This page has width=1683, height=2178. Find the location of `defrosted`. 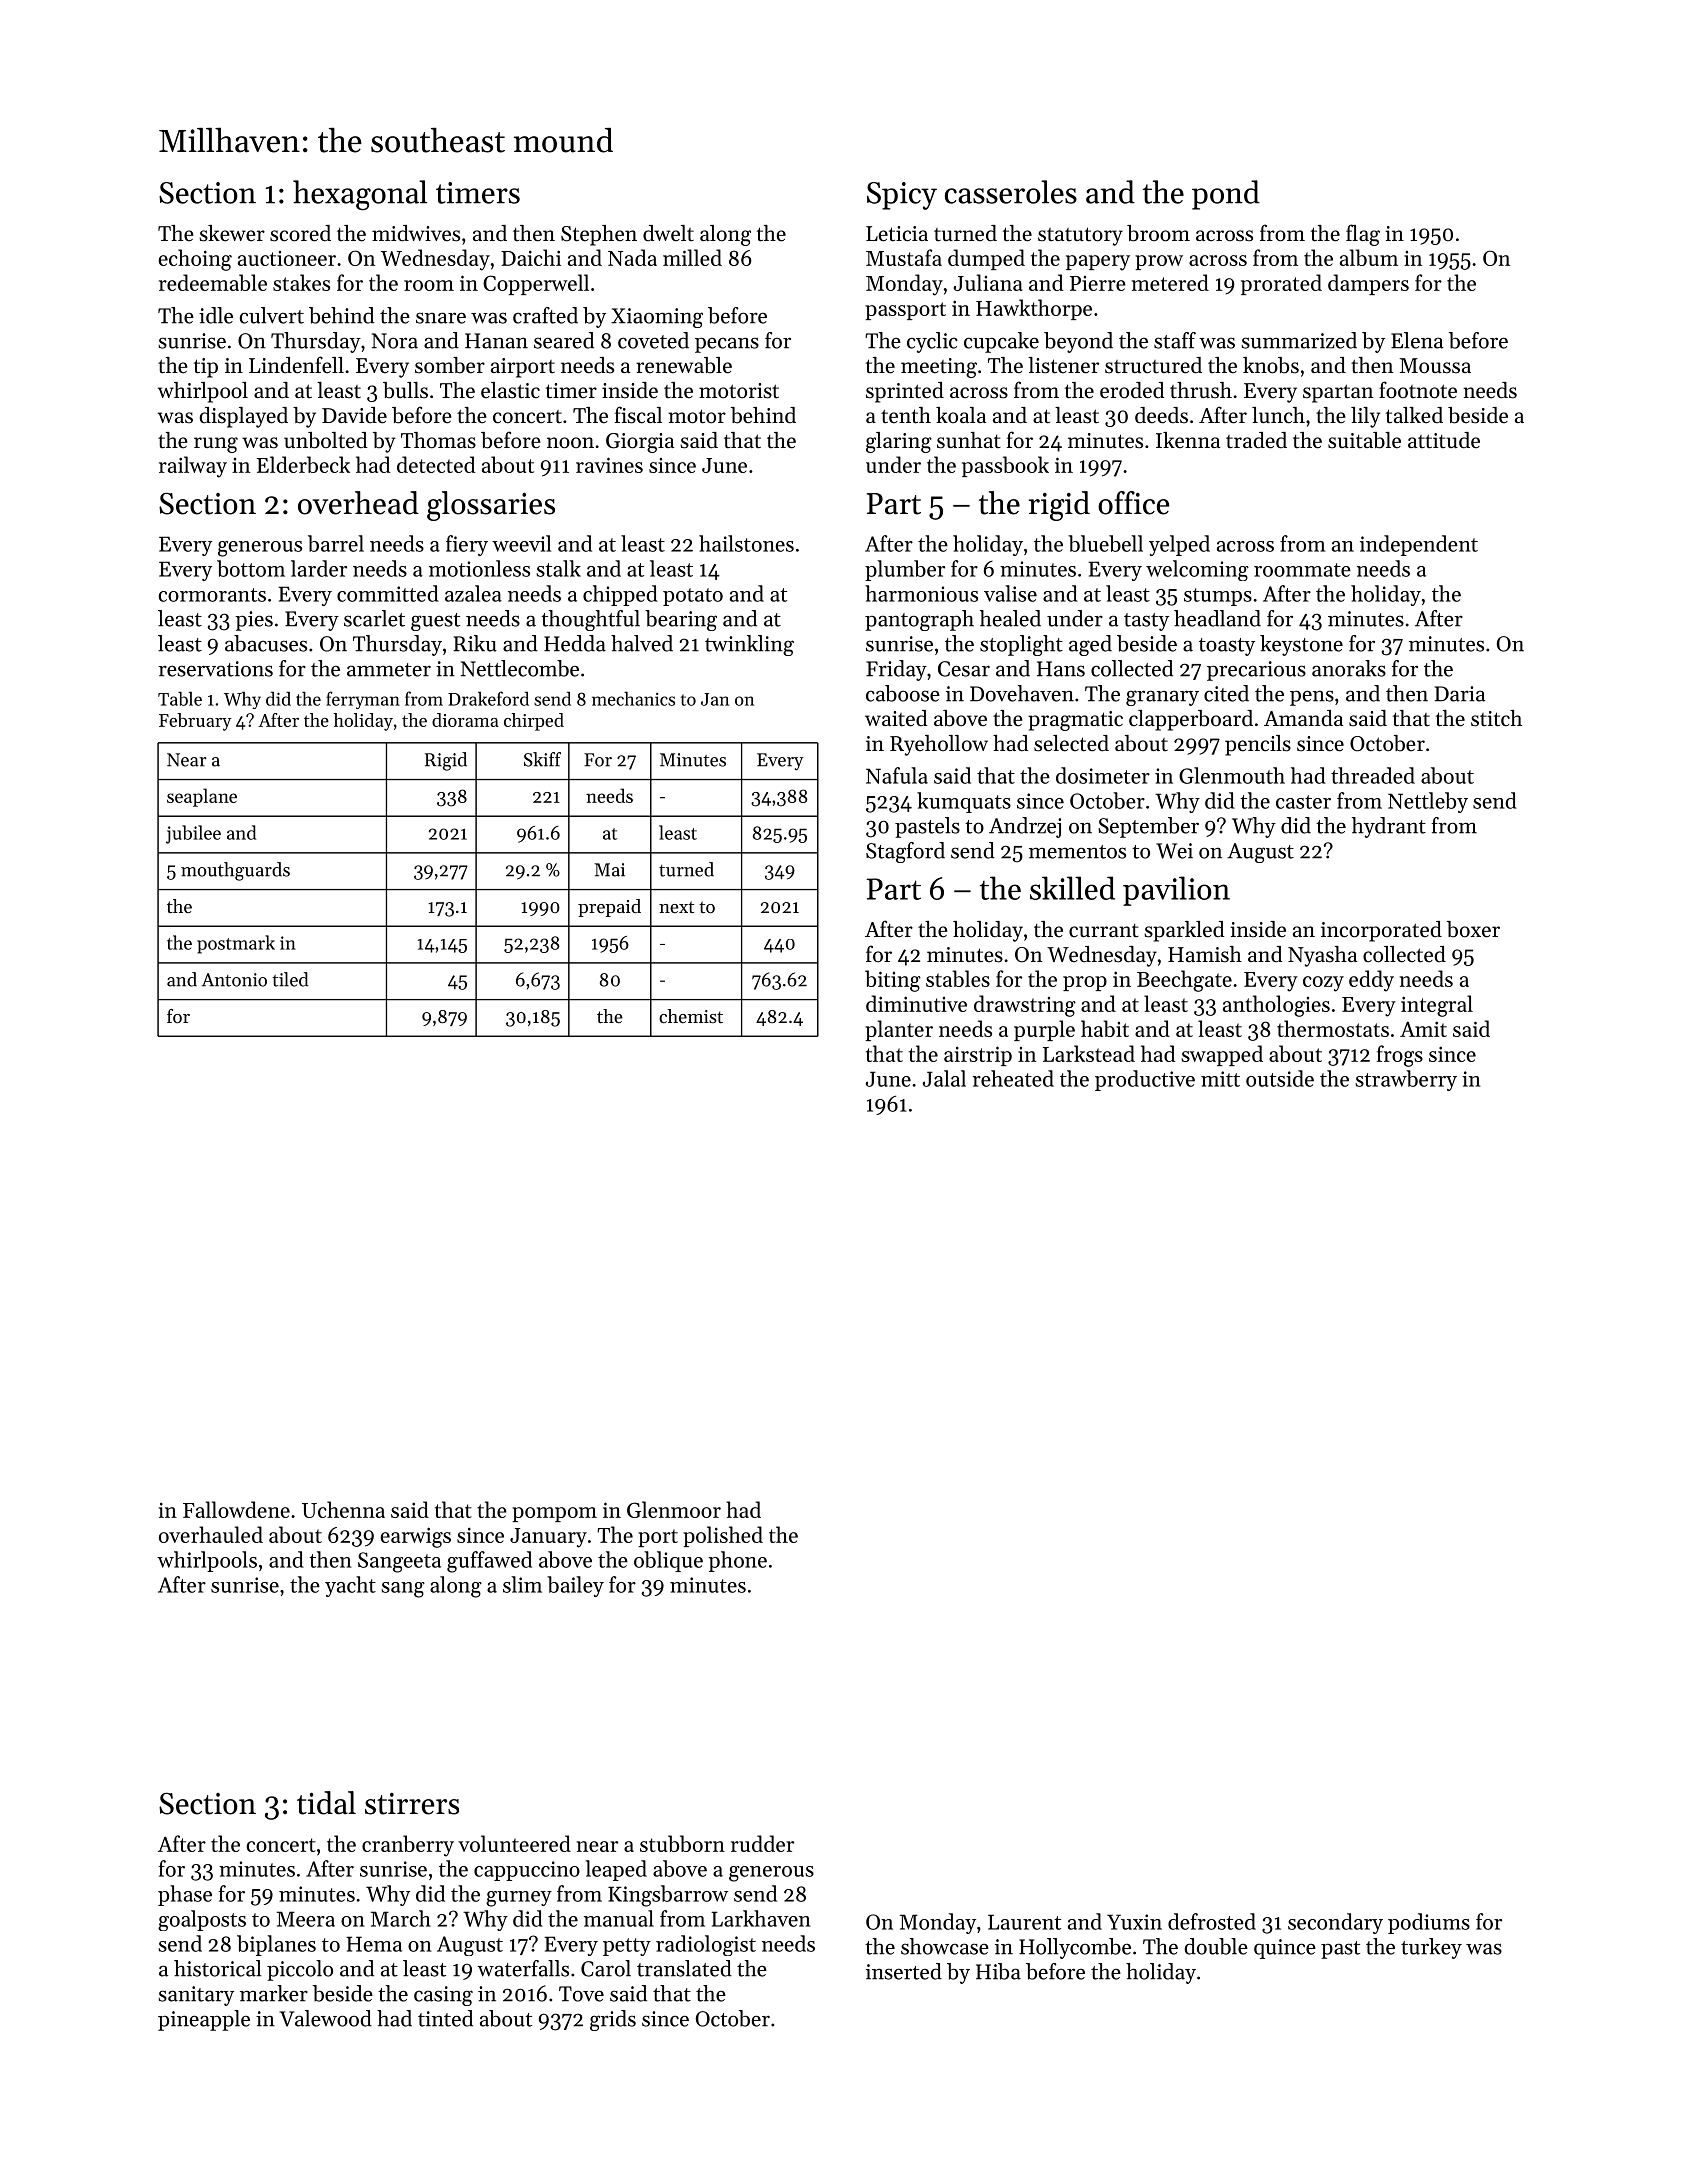

defrosted is located at coordinates (1212, 1921).
